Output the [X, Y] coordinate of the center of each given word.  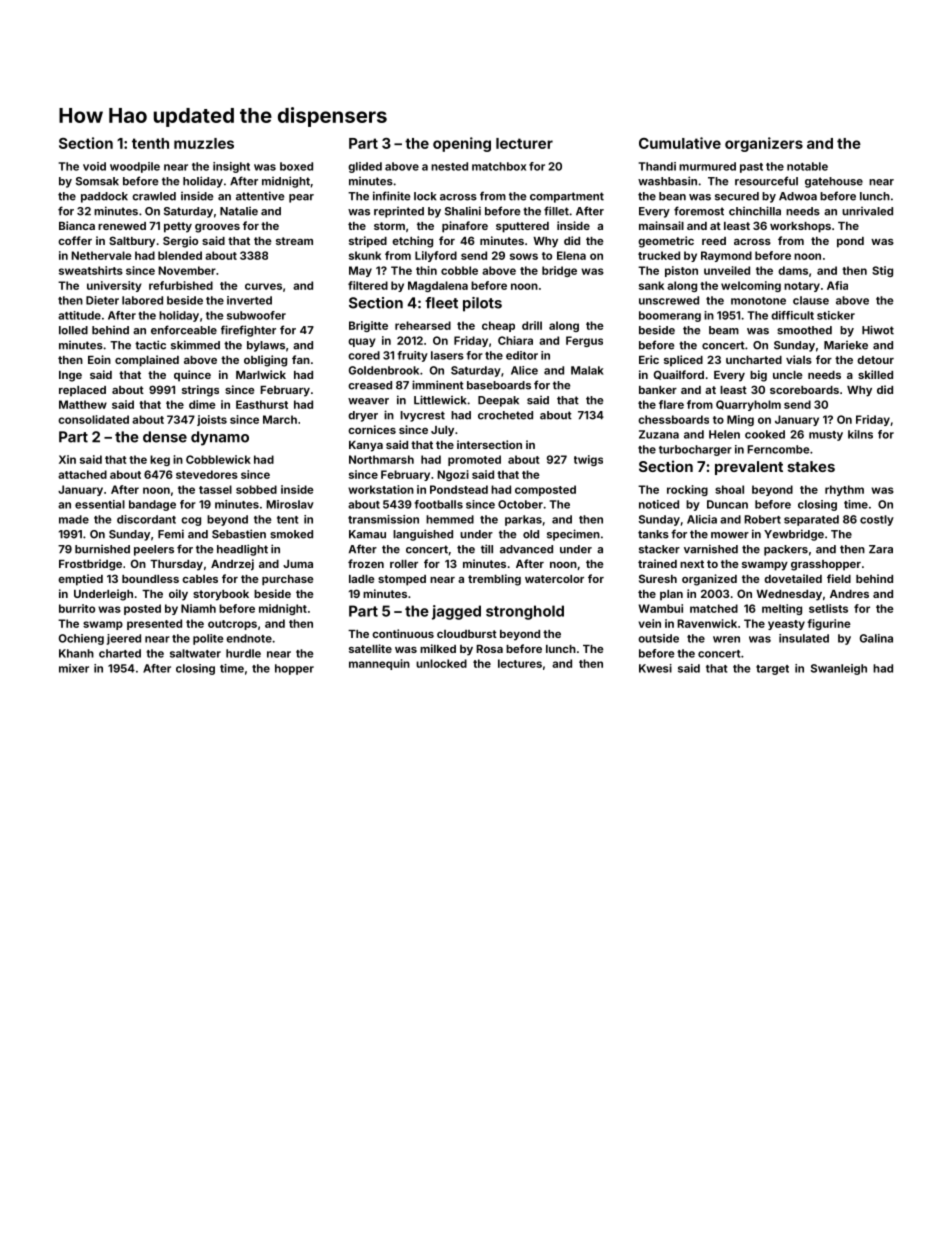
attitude [79, 315]
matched [714, 608]
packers [786, 550]
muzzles [204, 143]
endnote [249, 638]
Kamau [367, 534]
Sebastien [239, 534]
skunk [365, 255]
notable [807, 166]
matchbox [499, 166]
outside [658, 638]
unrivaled [867, 211]
